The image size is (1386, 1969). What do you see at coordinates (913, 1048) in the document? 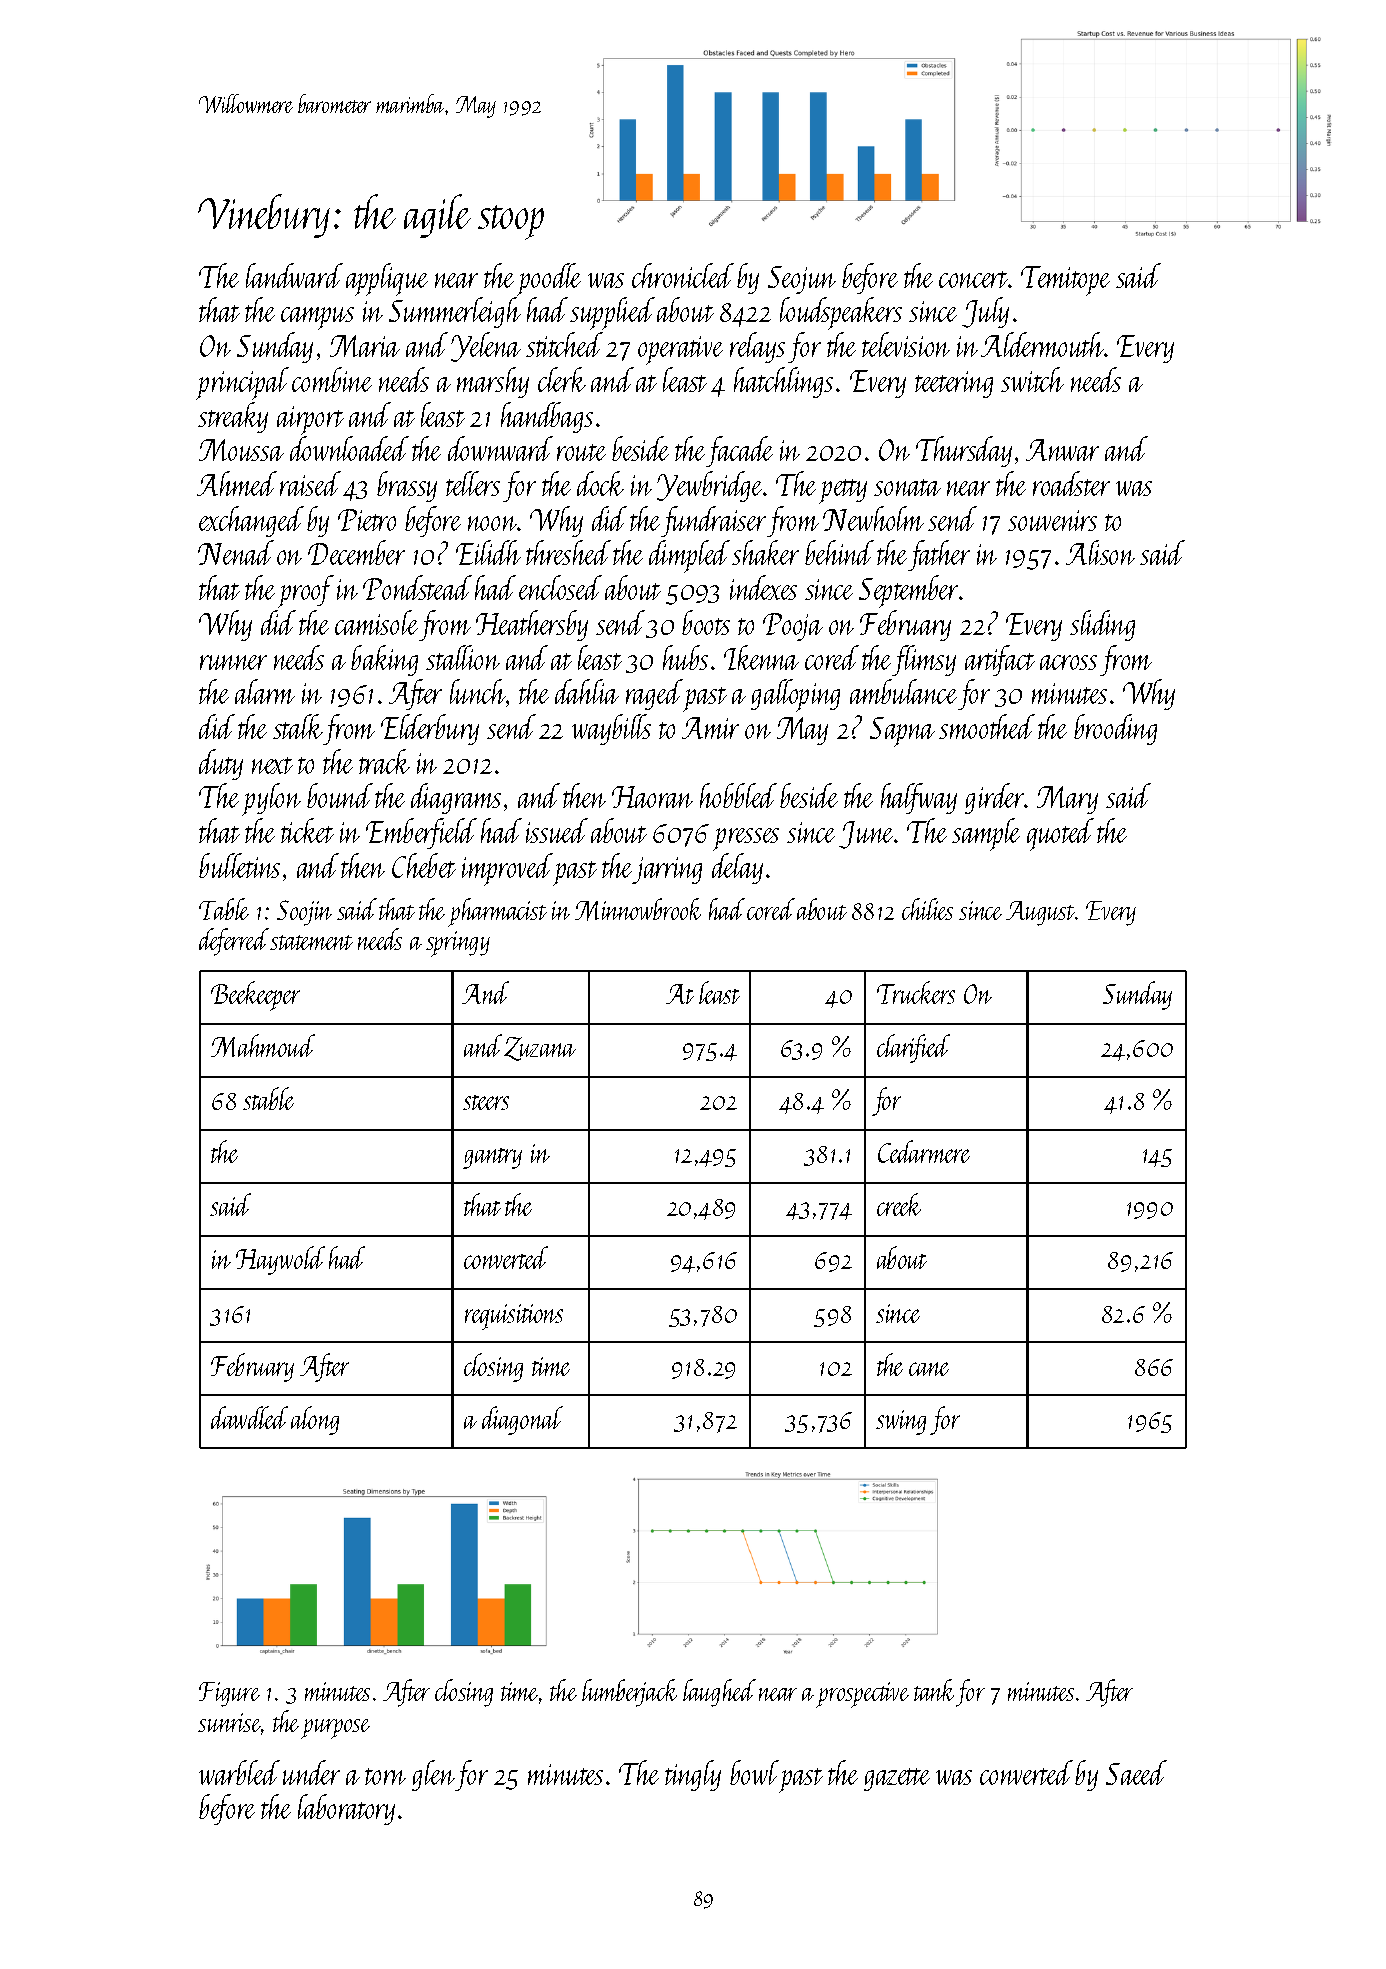
I see `clarified` at bounding box center [913, 1048].
